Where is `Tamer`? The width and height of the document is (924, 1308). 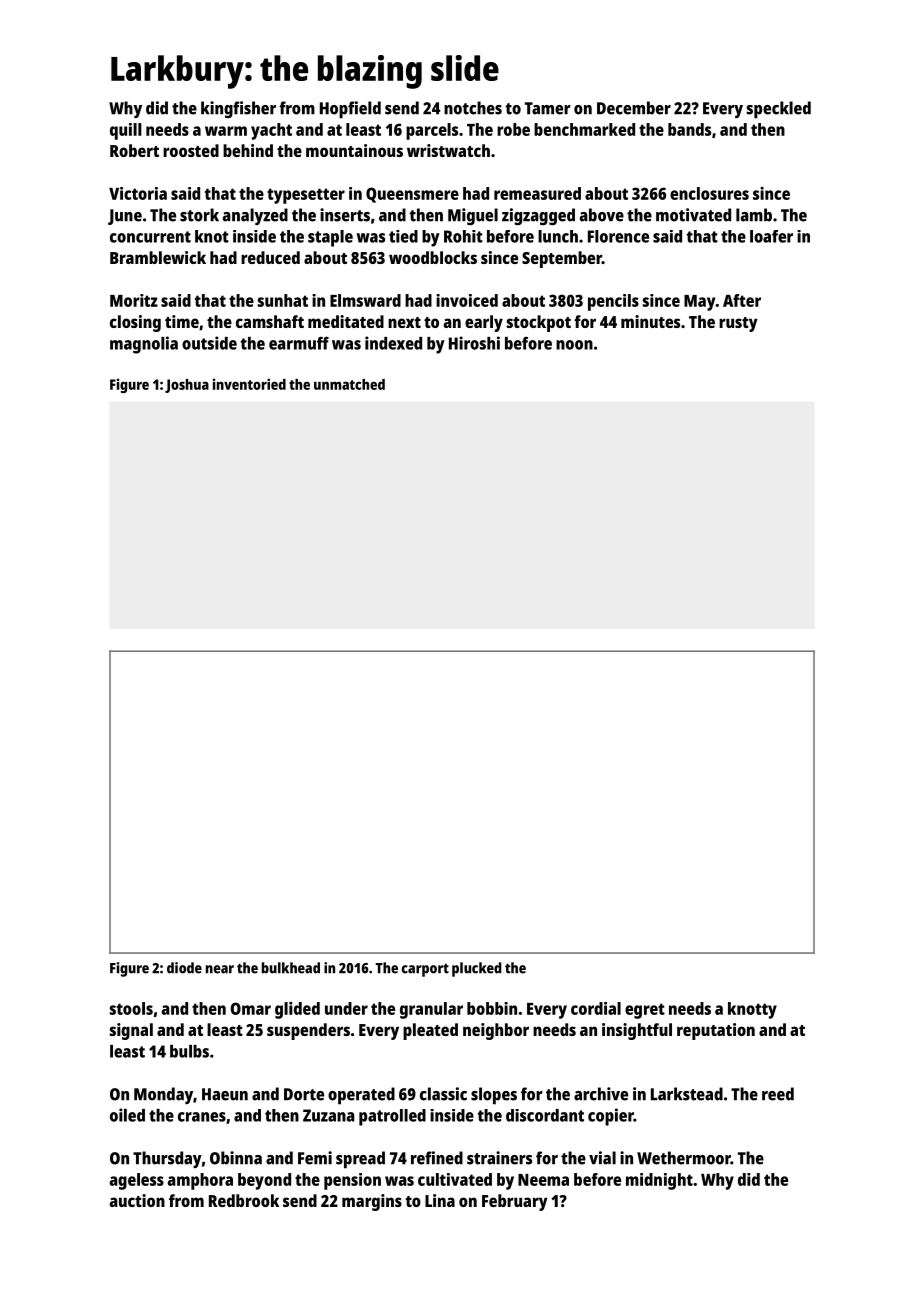
Tamer is located at coordinates (548, 108).
